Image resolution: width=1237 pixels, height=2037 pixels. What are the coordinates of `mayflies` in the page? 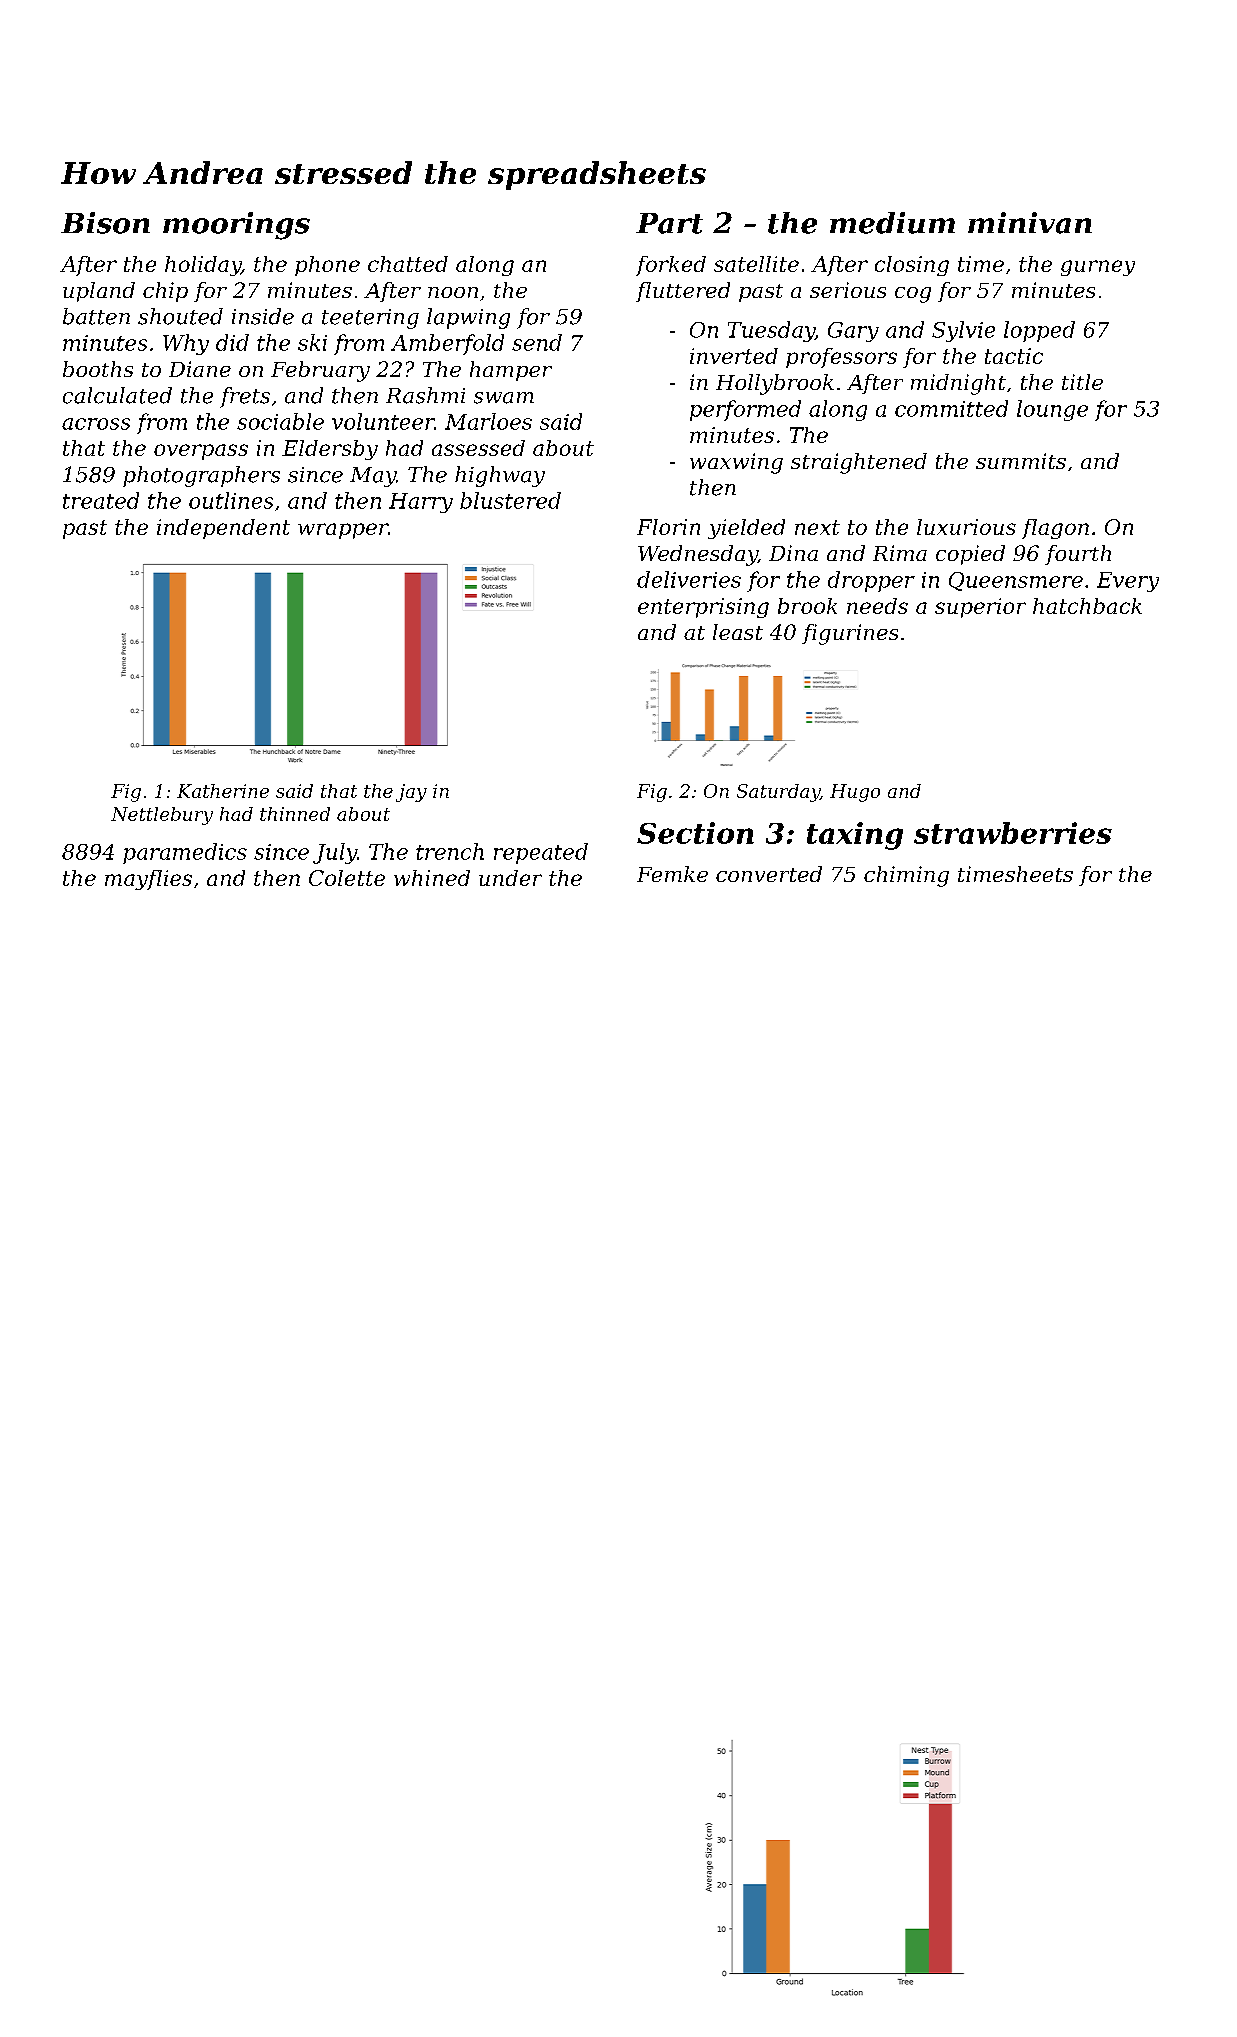 It's located at (148, 880).
